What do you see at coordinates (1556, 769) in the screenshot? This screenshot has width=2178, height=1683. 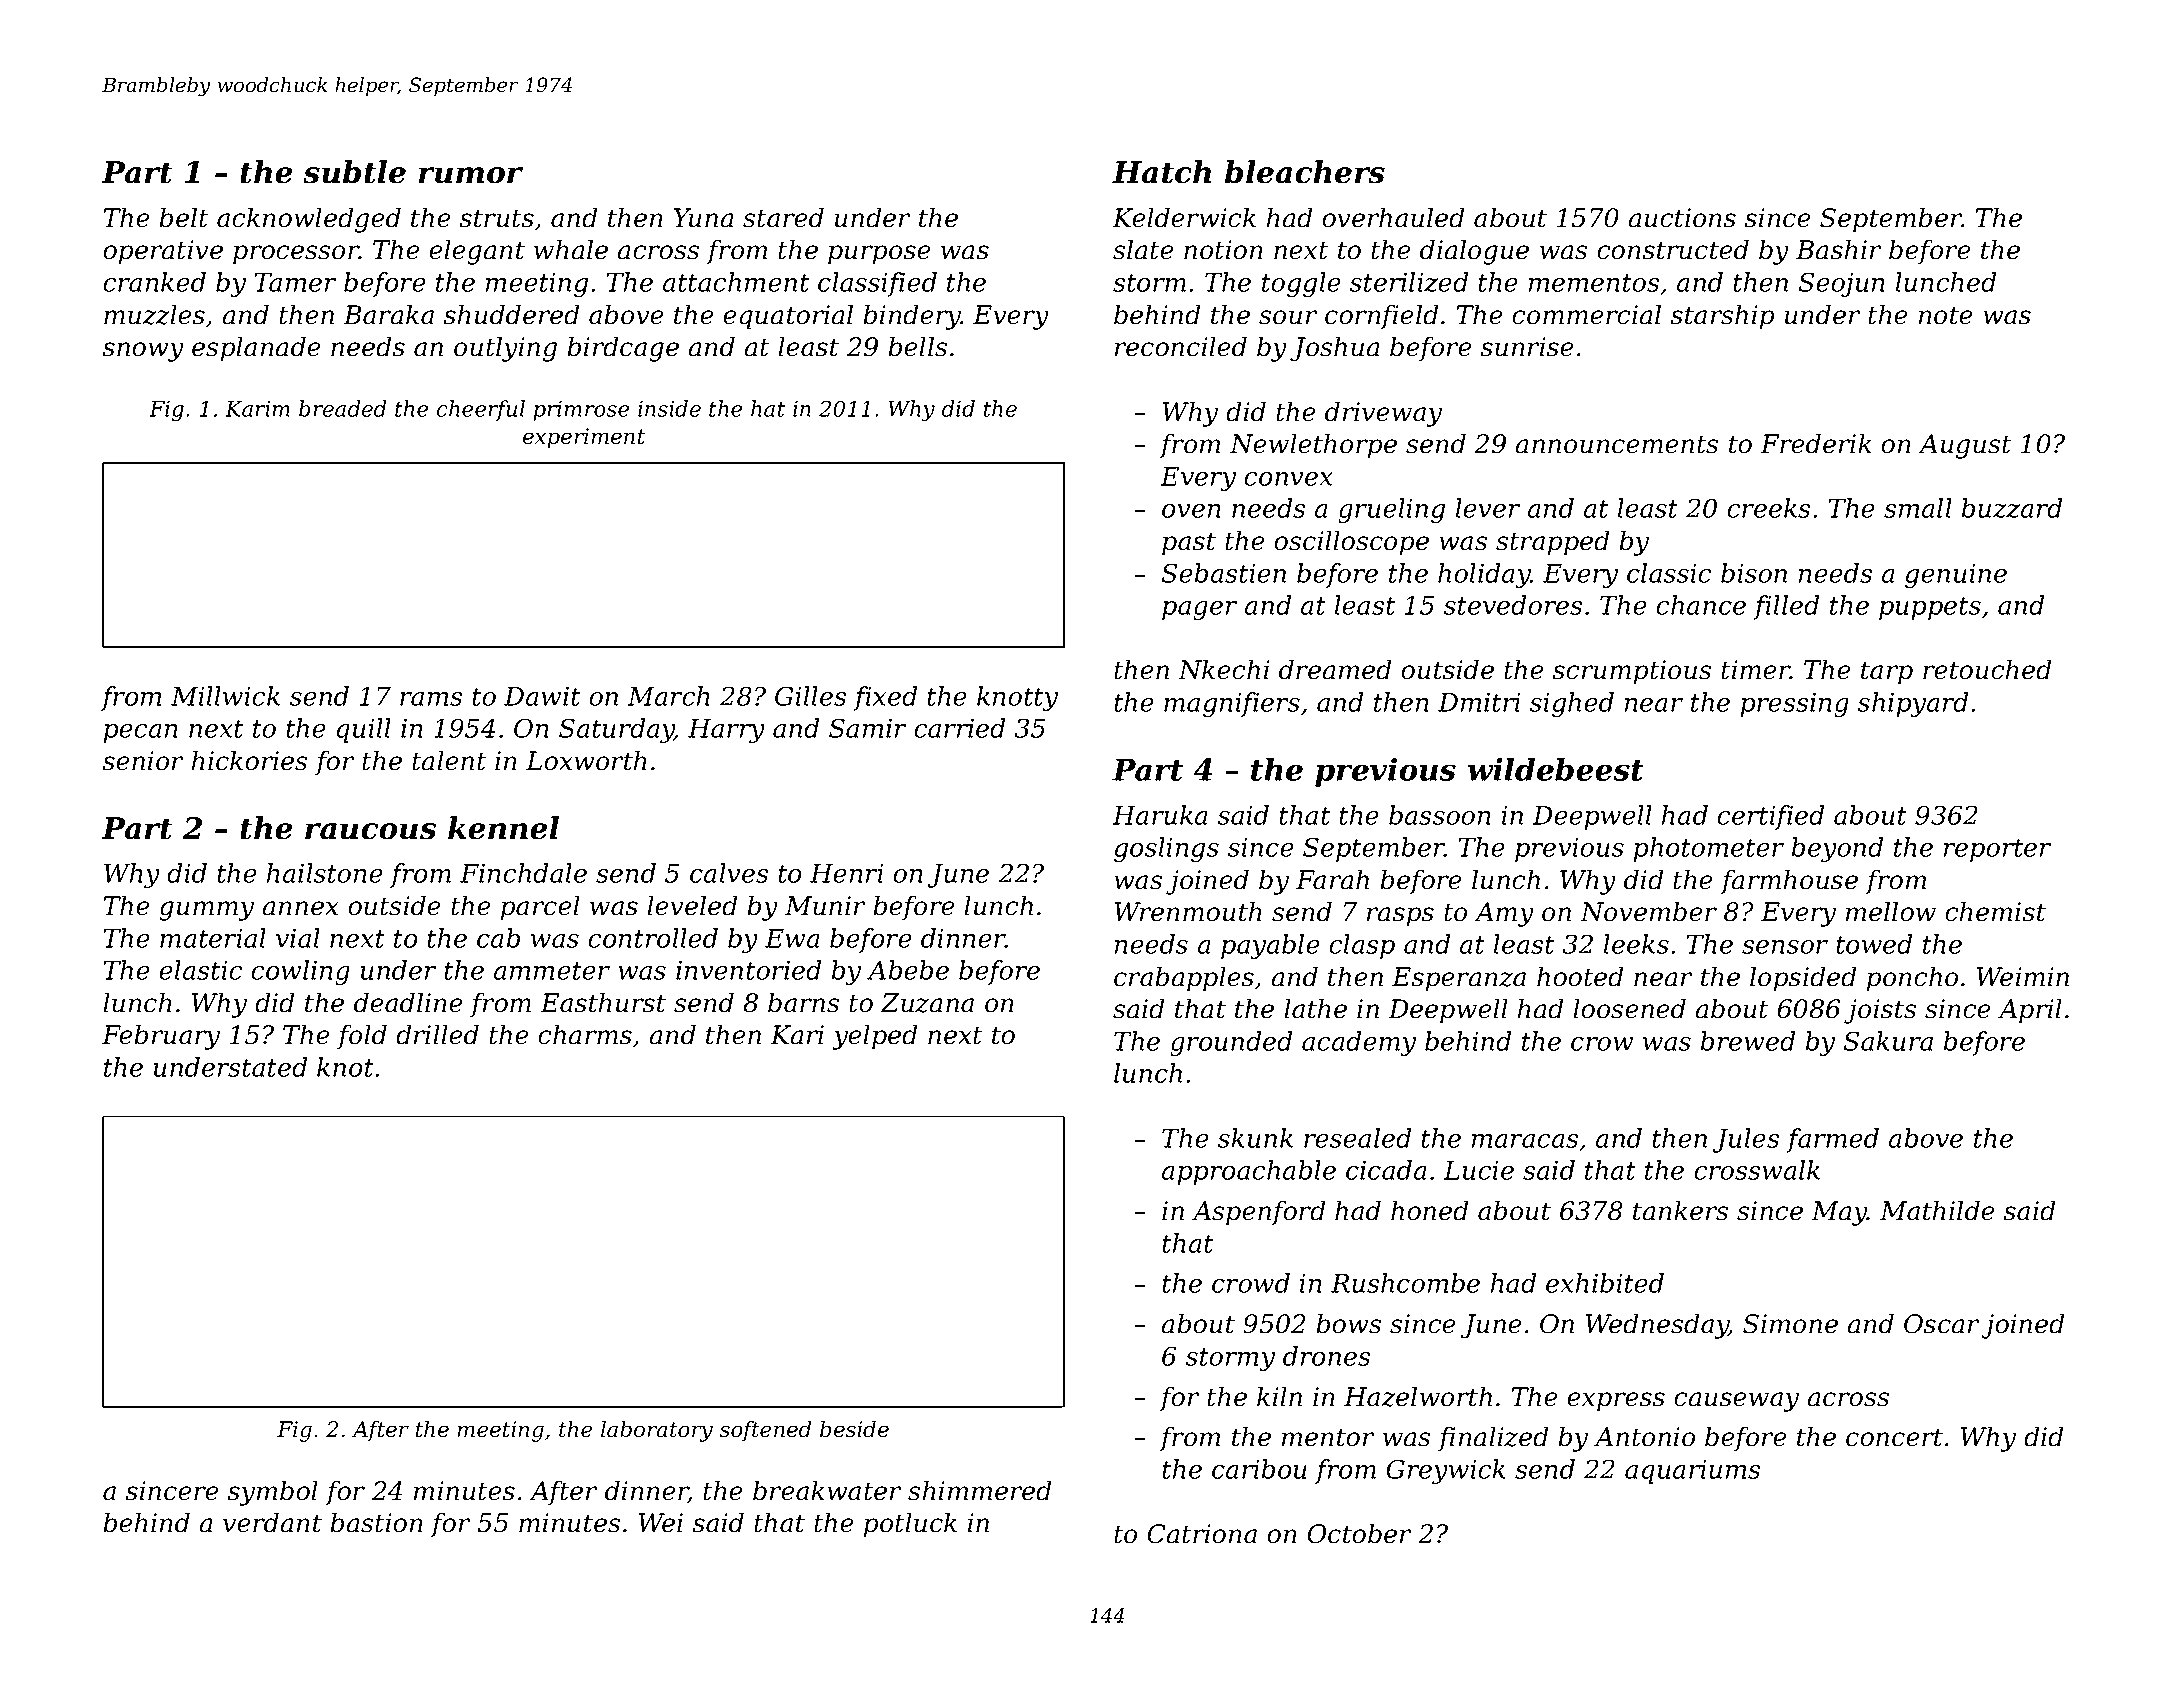 I see `wildebeest` at bounding box center [1556, 769].
